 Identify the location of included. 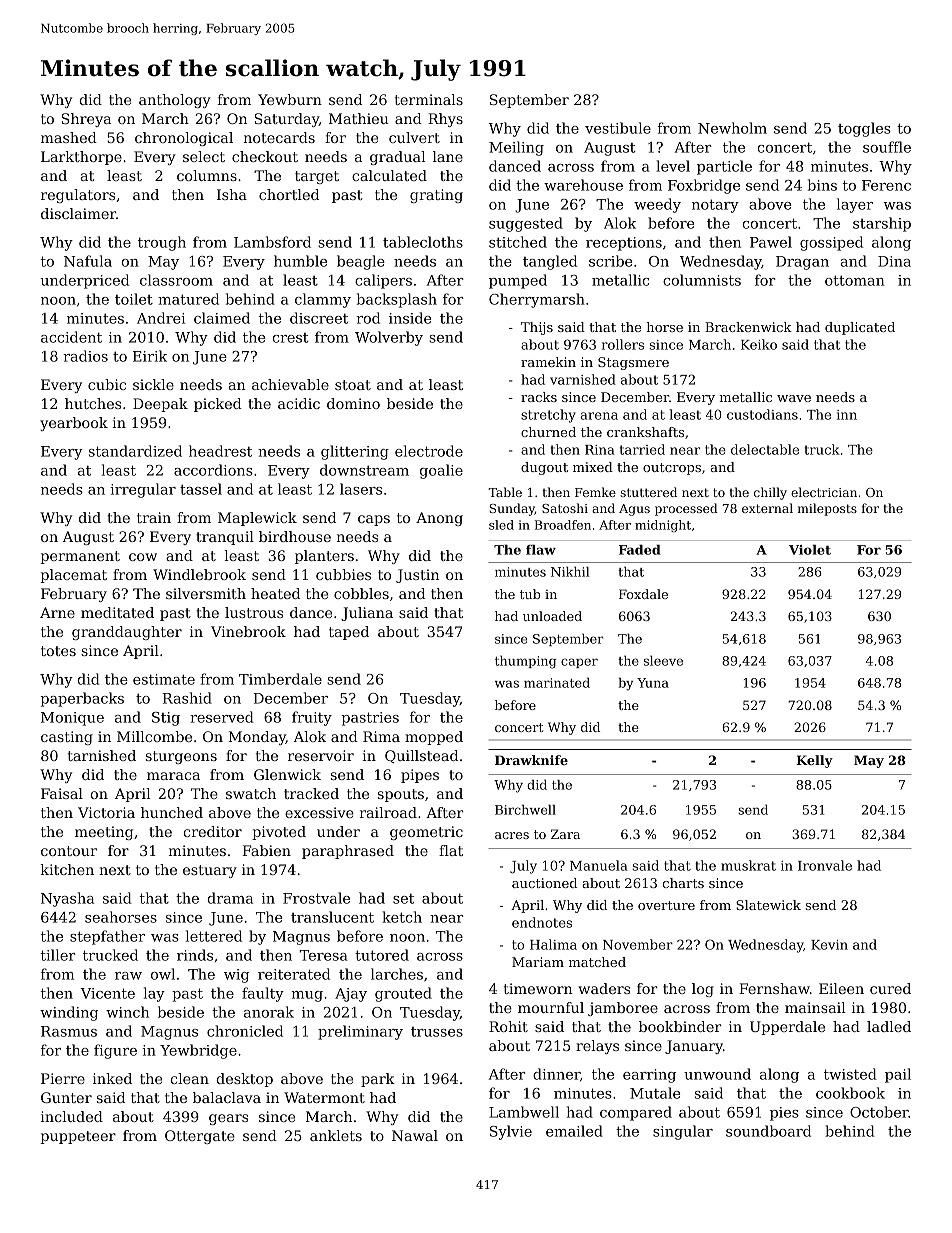
(72, 1116).
